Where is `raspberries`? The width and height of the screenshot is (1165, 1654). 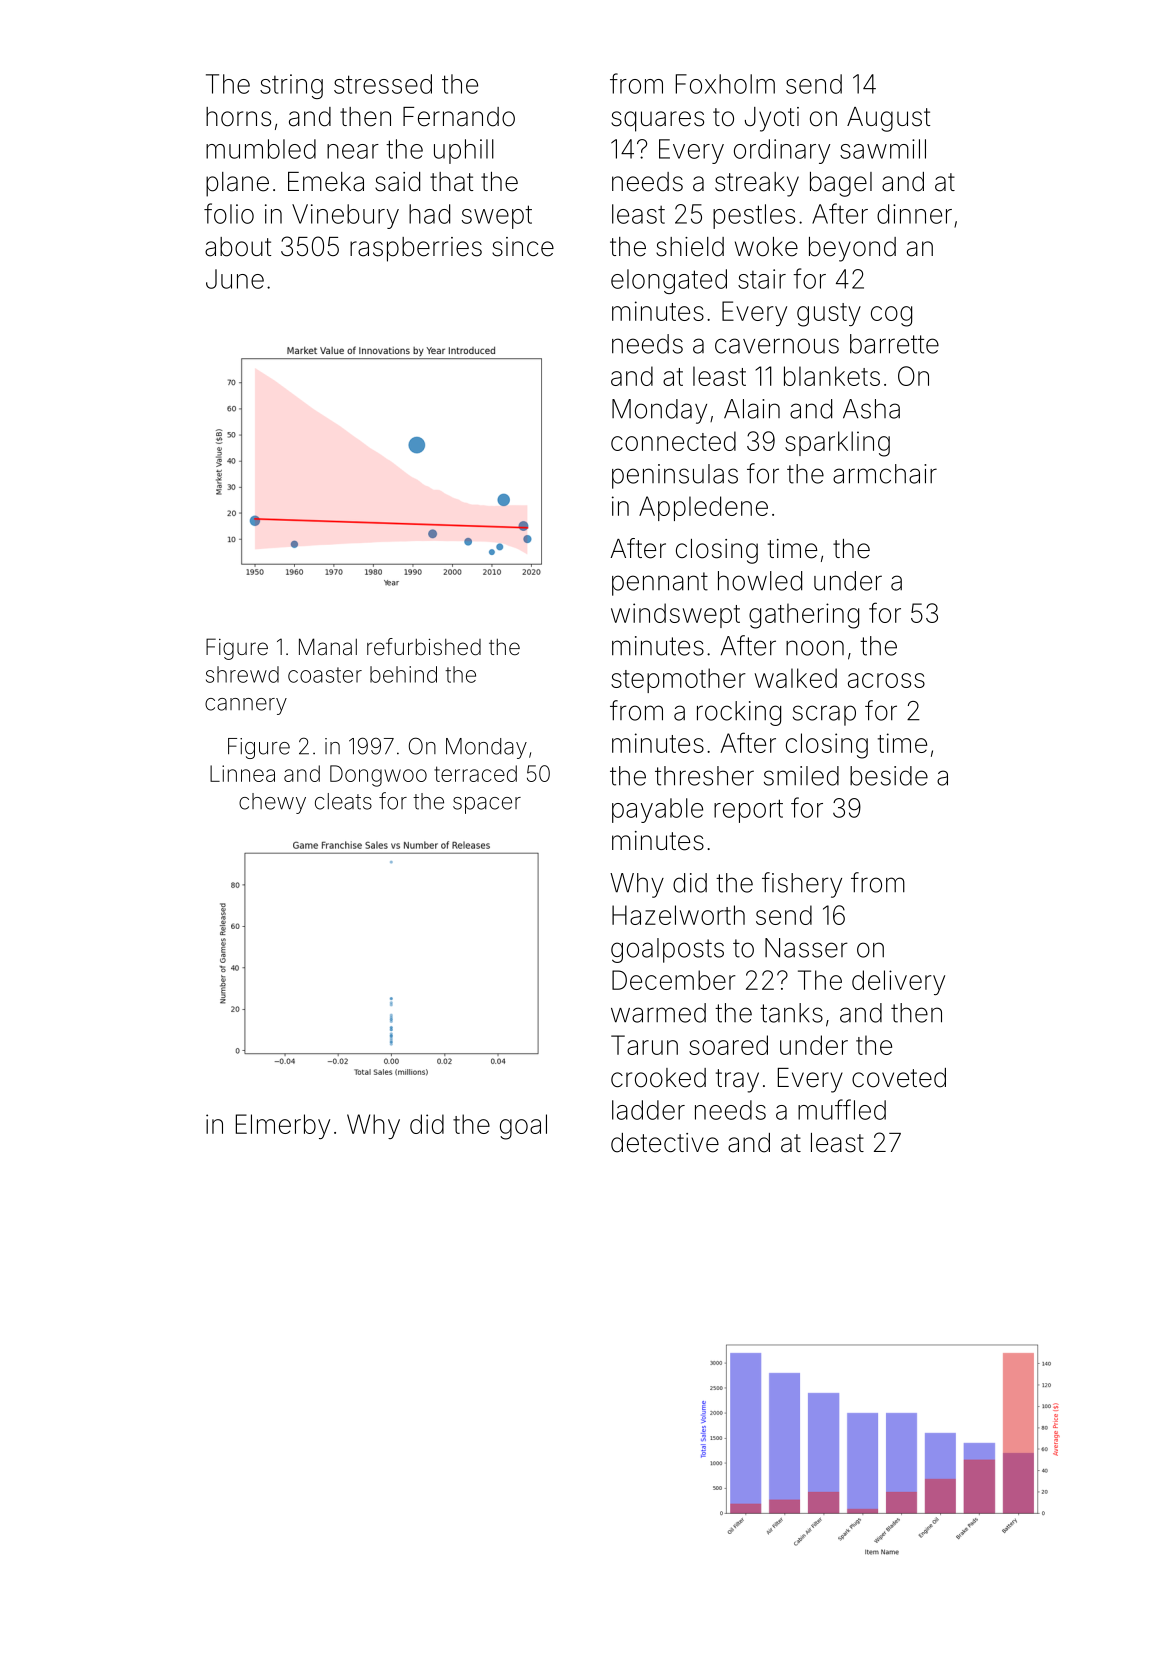 raspberries is located at coordinates (416, 249).
